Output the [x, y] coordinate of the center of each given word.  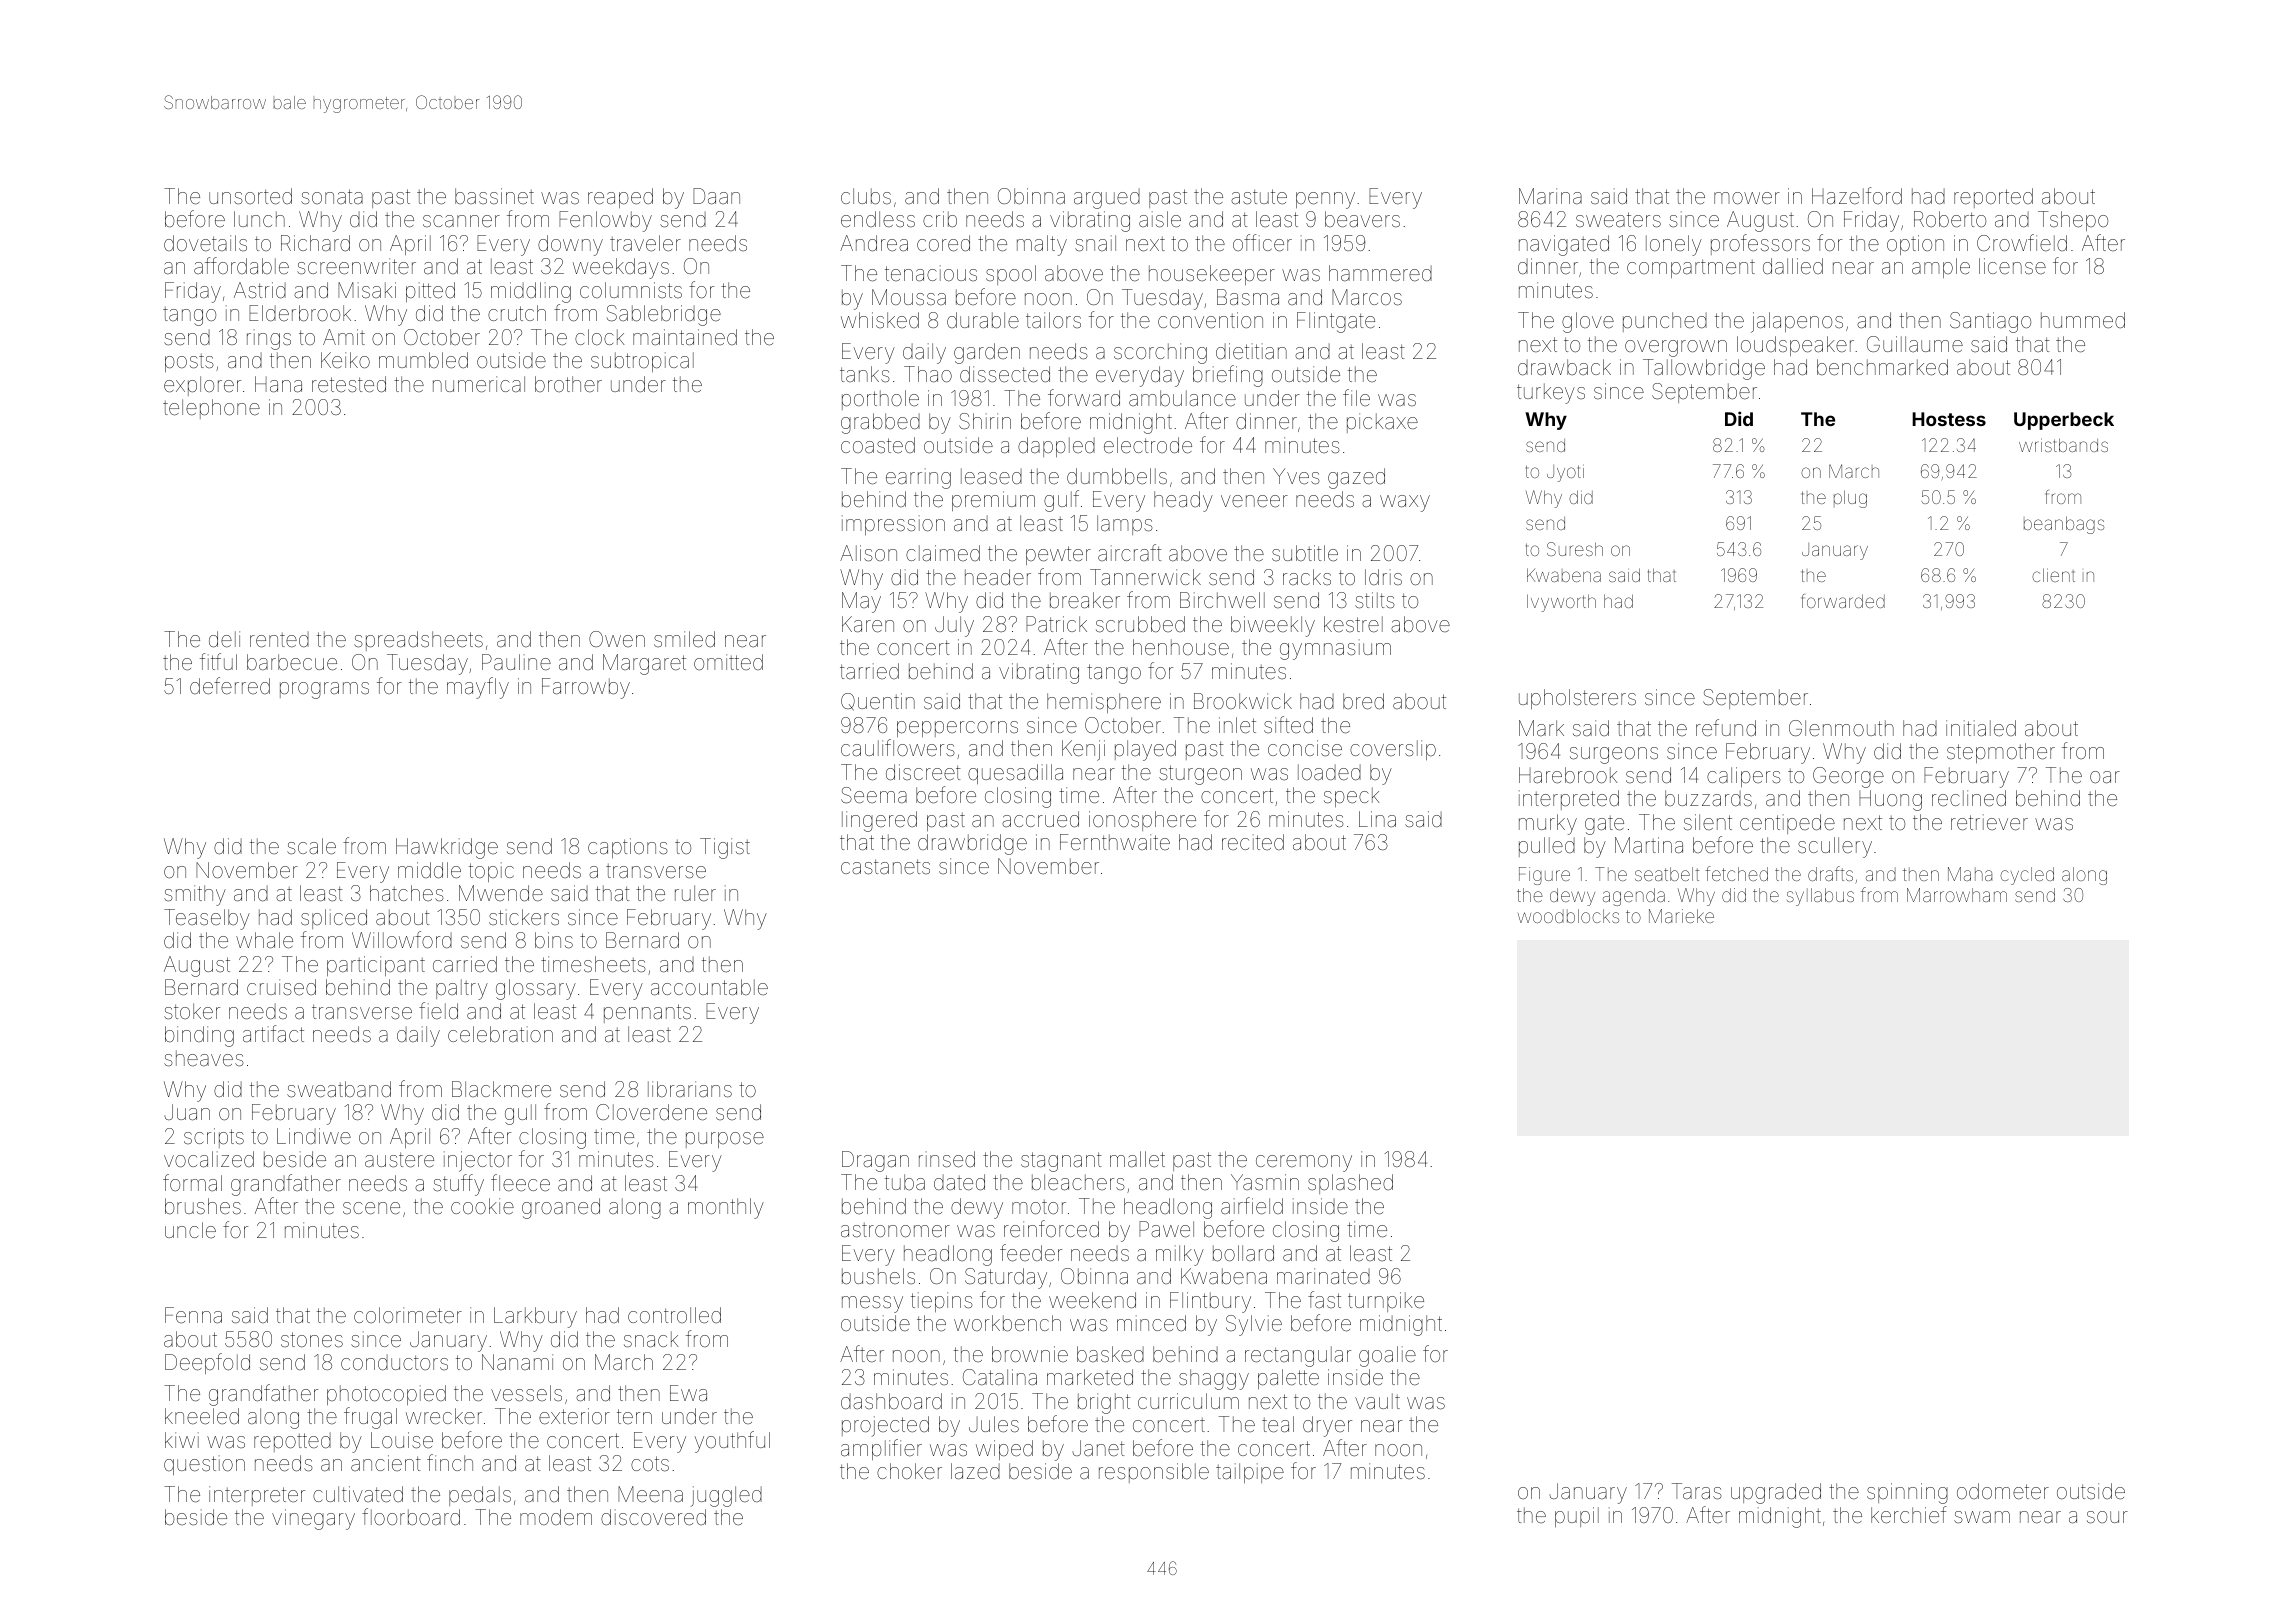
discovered [653, 1517]
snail [1095, 243]
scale [311, 846]
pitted [430, 292]
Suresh [1575, 549]
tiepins [942, 1302]
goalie [1387, 1356]
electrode [1148, 445]
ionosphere [1142, 821]
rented [279, 640]
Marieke [1681, 916]
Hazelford [1857, 196]
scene [371, 1208]
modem [556, 1517]
